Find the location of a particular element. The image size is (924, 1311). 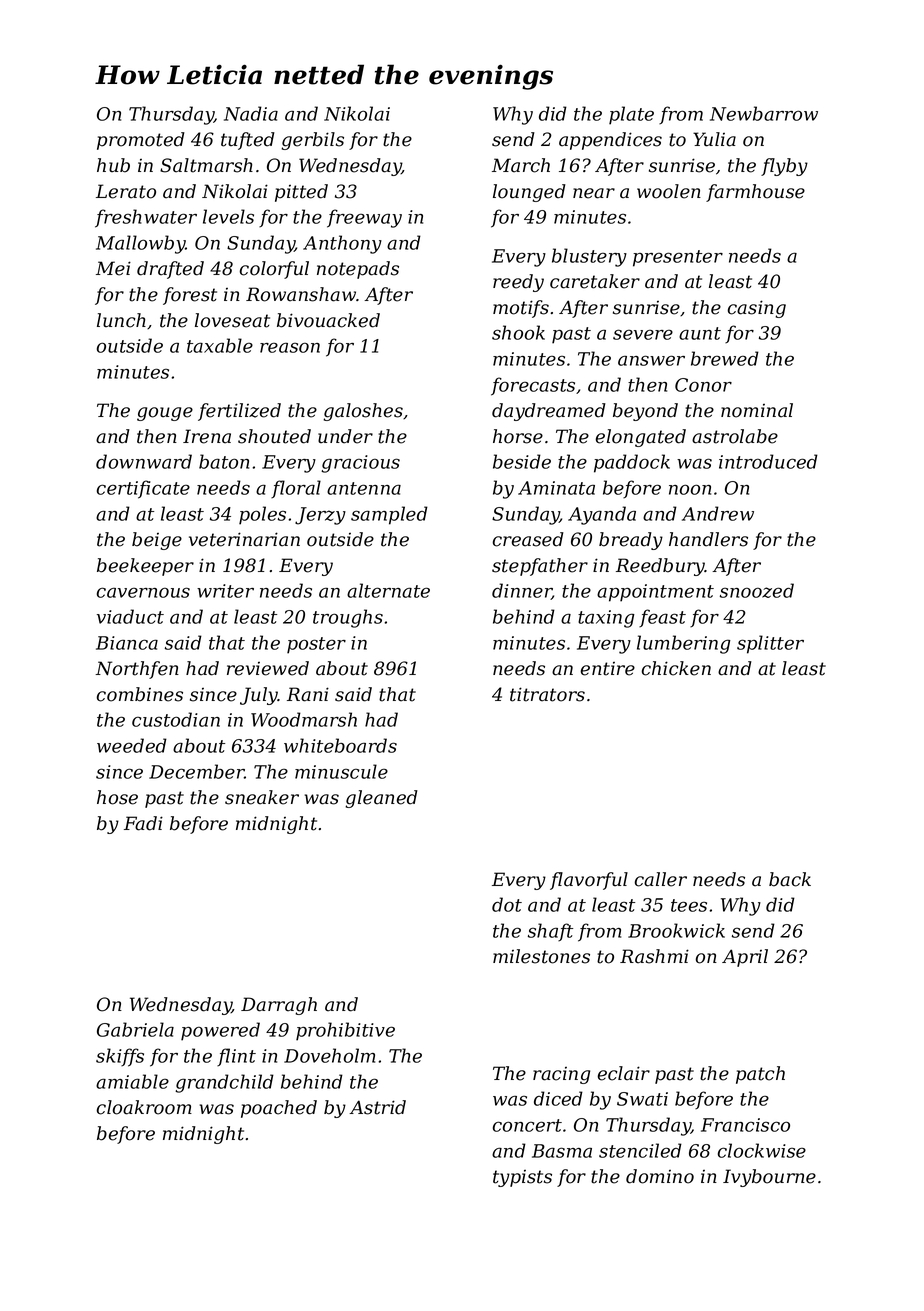

alternate is located at coordinates (388, 590).
